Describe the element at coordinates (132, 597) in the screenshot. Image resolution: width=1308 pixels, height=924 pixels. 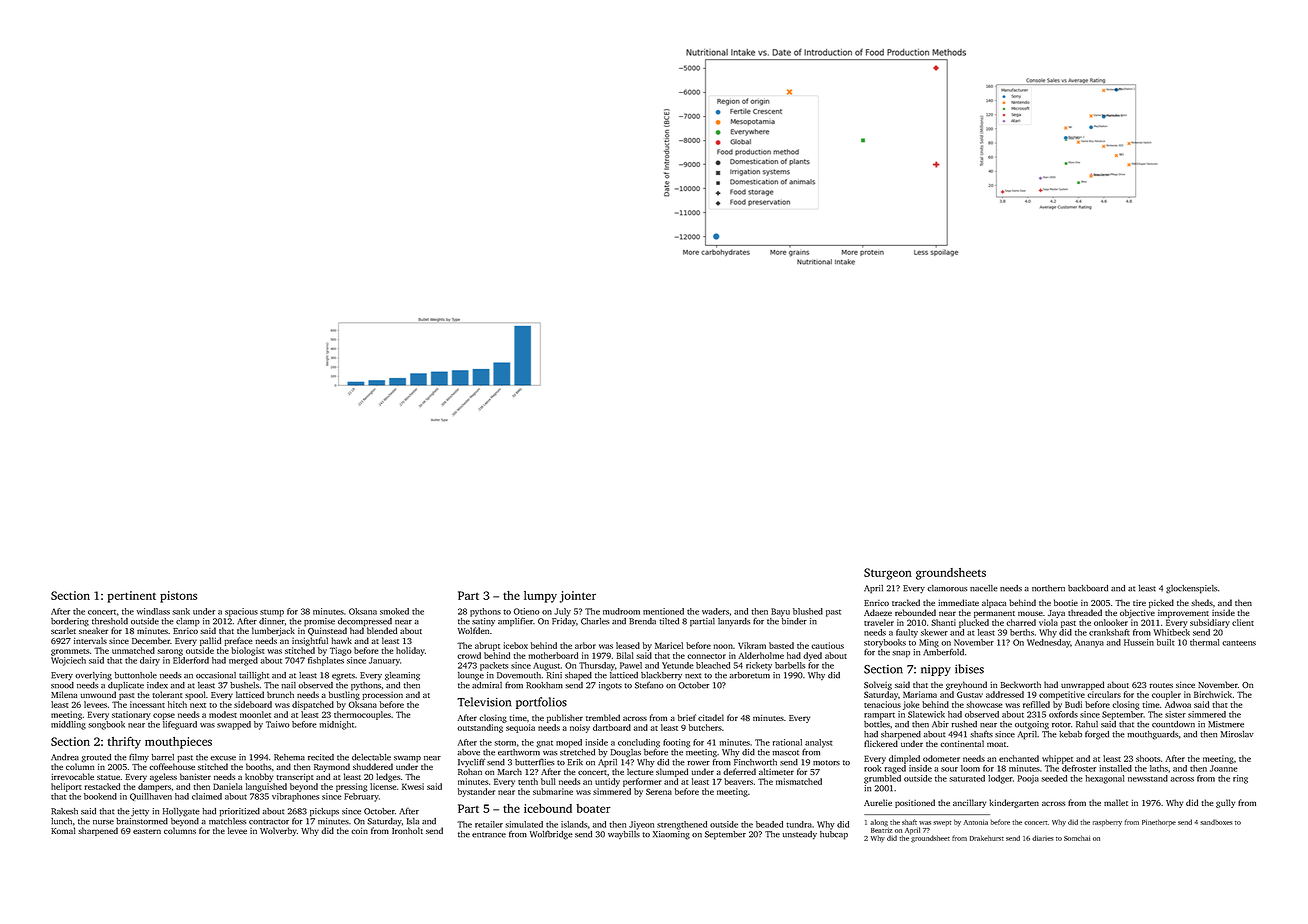
I see `pertinent` at that location.
